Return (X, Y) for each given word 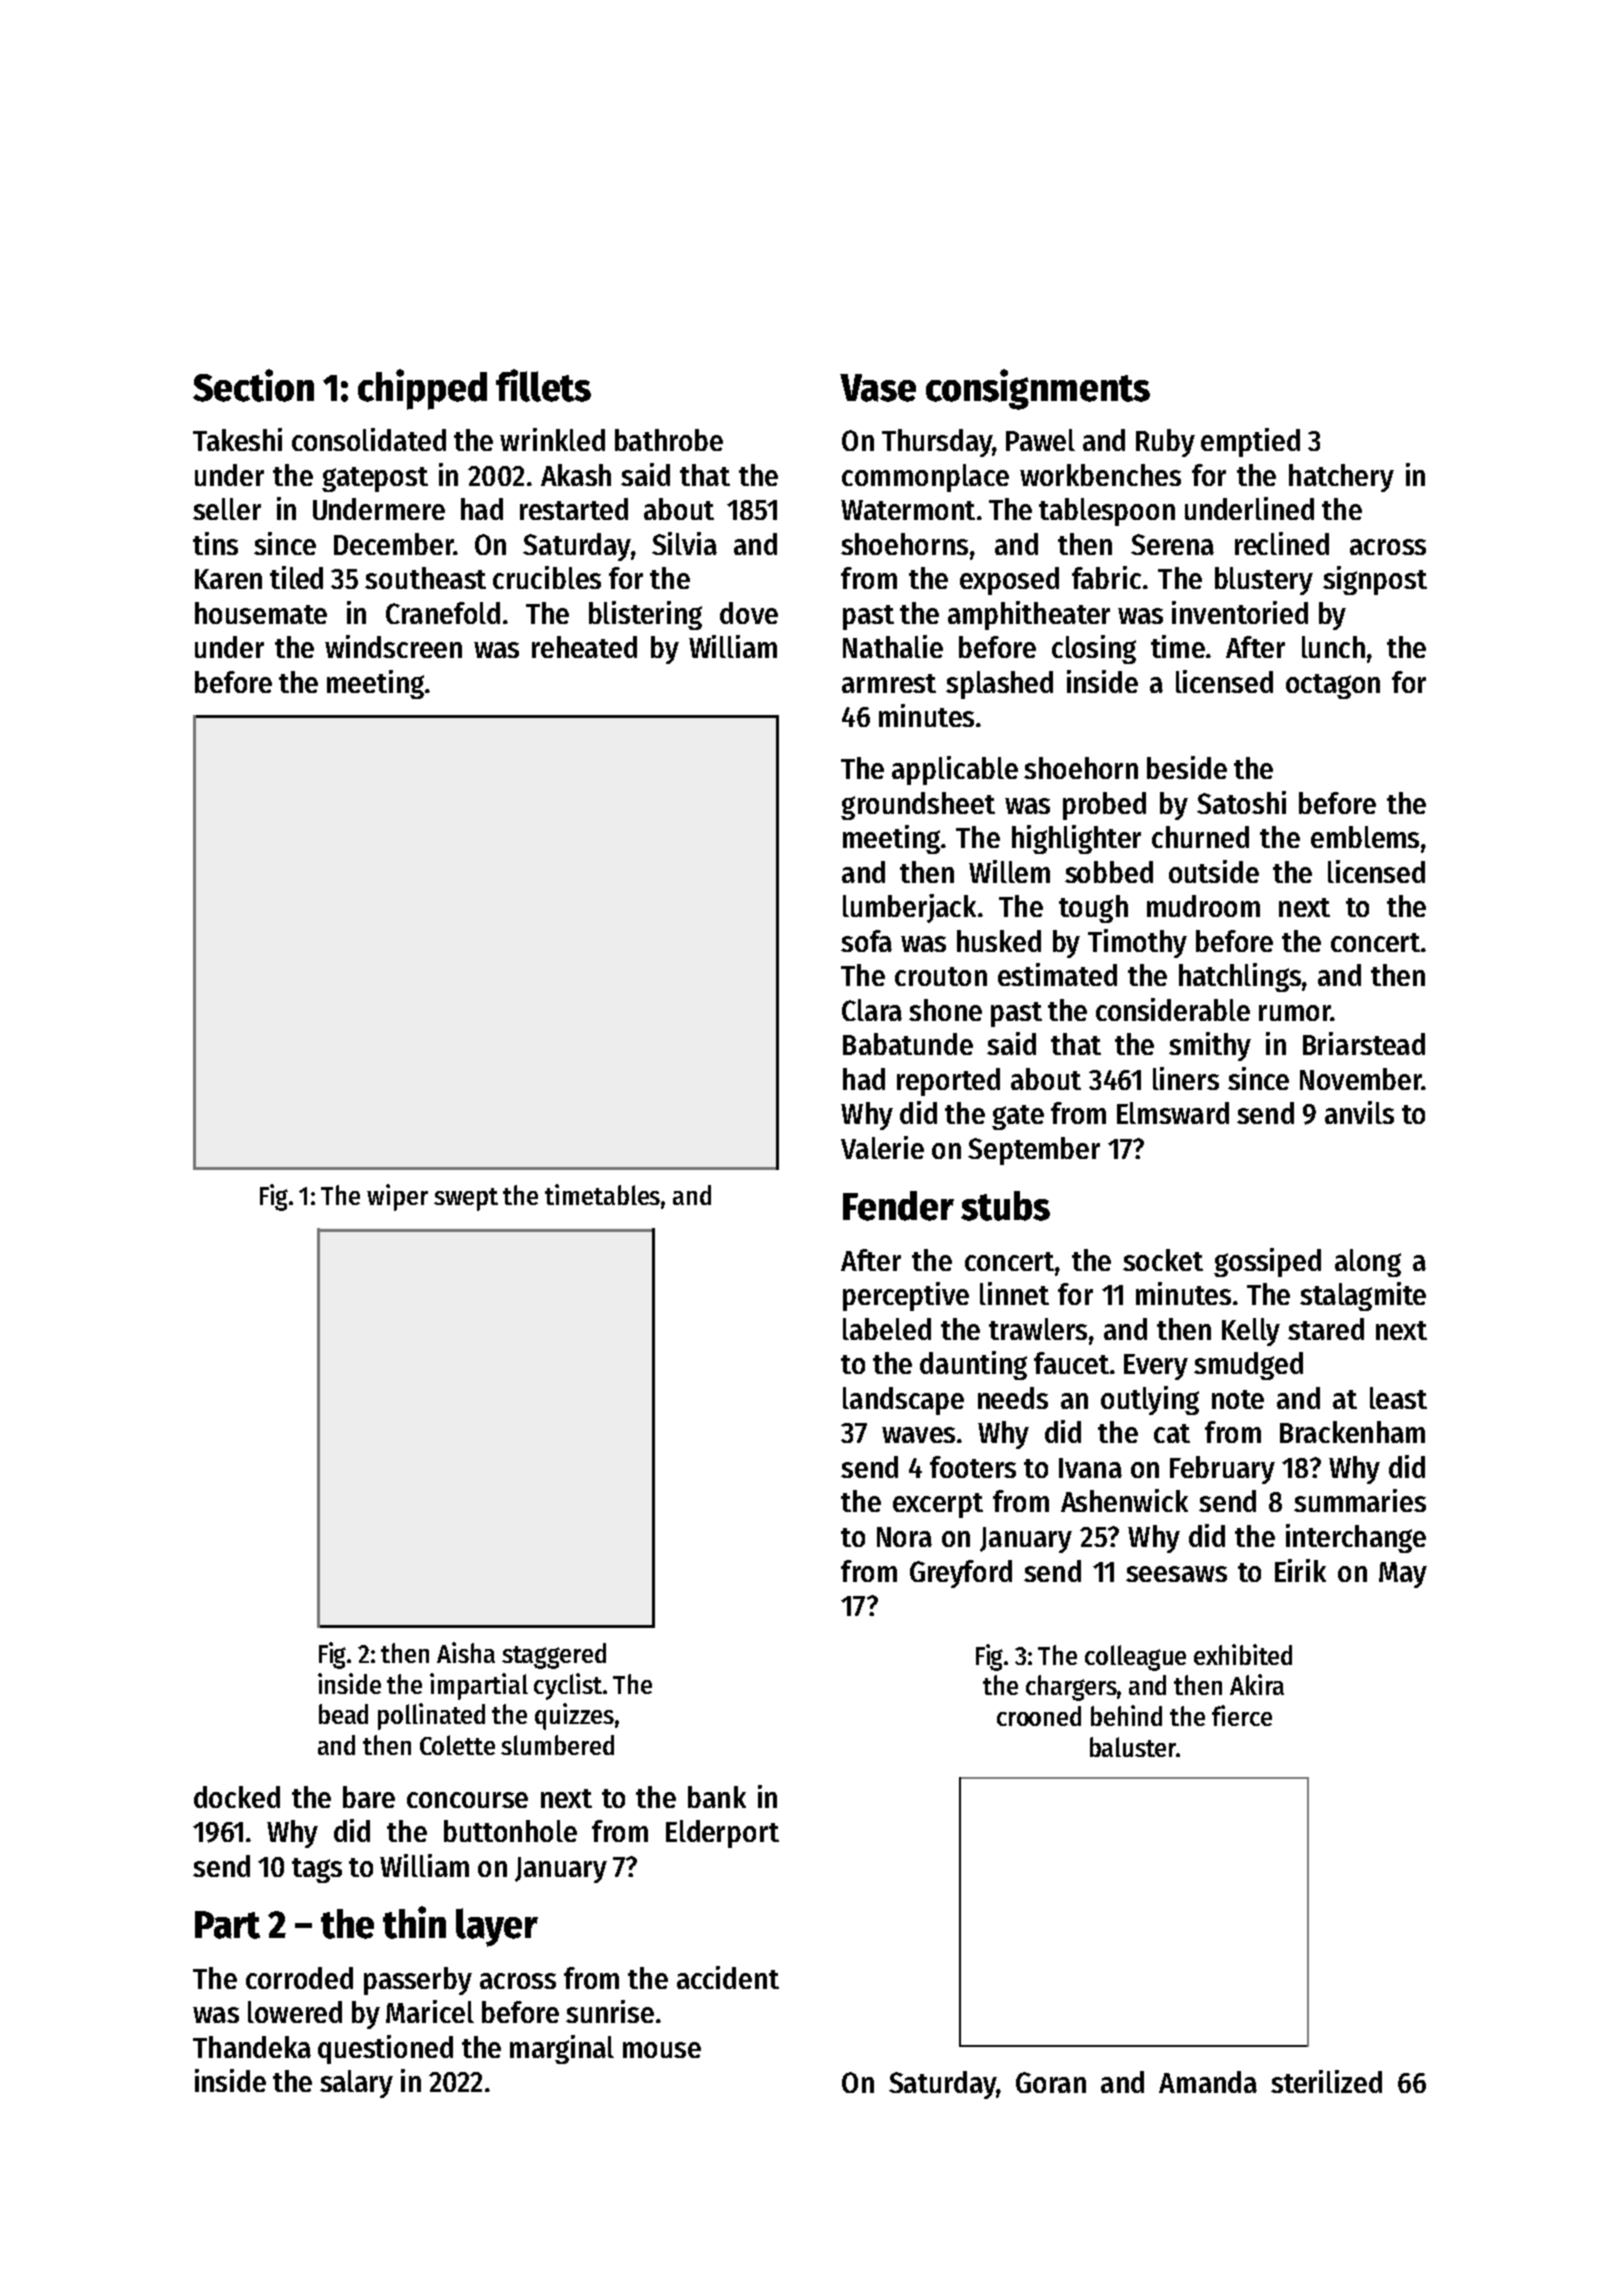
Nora (904, 1537)
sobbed (1109, 872)
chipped (422, 389)
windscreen (393, 646)
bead (343, 1714)
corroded (299, 1978)
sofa (866, 941)
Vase (878, 388)
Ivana (1090, 1468)
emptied (1250, 442)
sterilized (1326, 2081)
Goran (1051, 2082)
